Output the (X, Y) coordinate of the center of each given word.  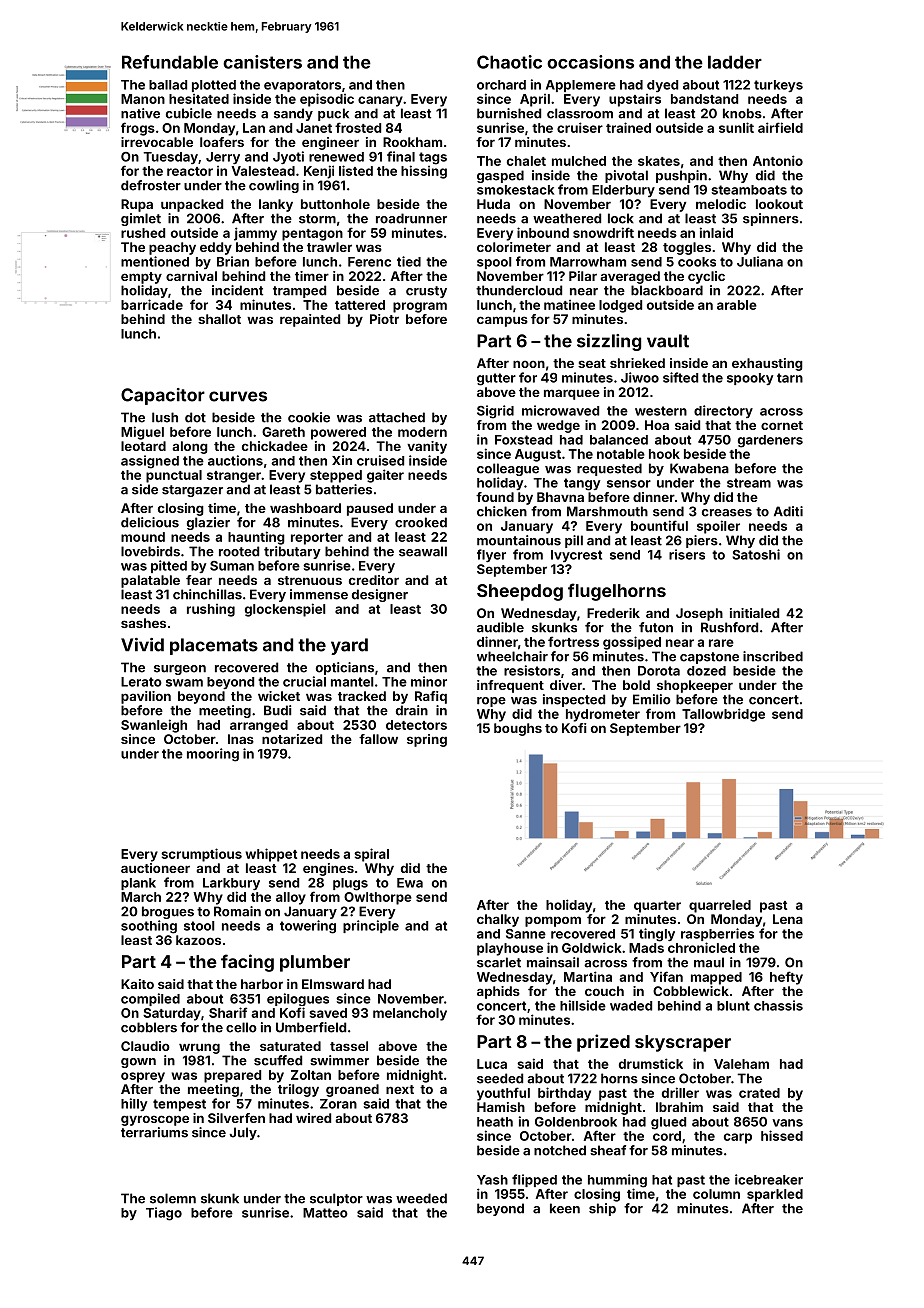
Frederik (613, 613)
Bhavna (560, 497)
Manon (143, 99)
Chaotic (509, 62)
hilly (134, 1104)
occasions (590, 62)
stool (199, 926)
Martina (588, 976)
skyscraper (683, 1043)
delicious (150, 522)
